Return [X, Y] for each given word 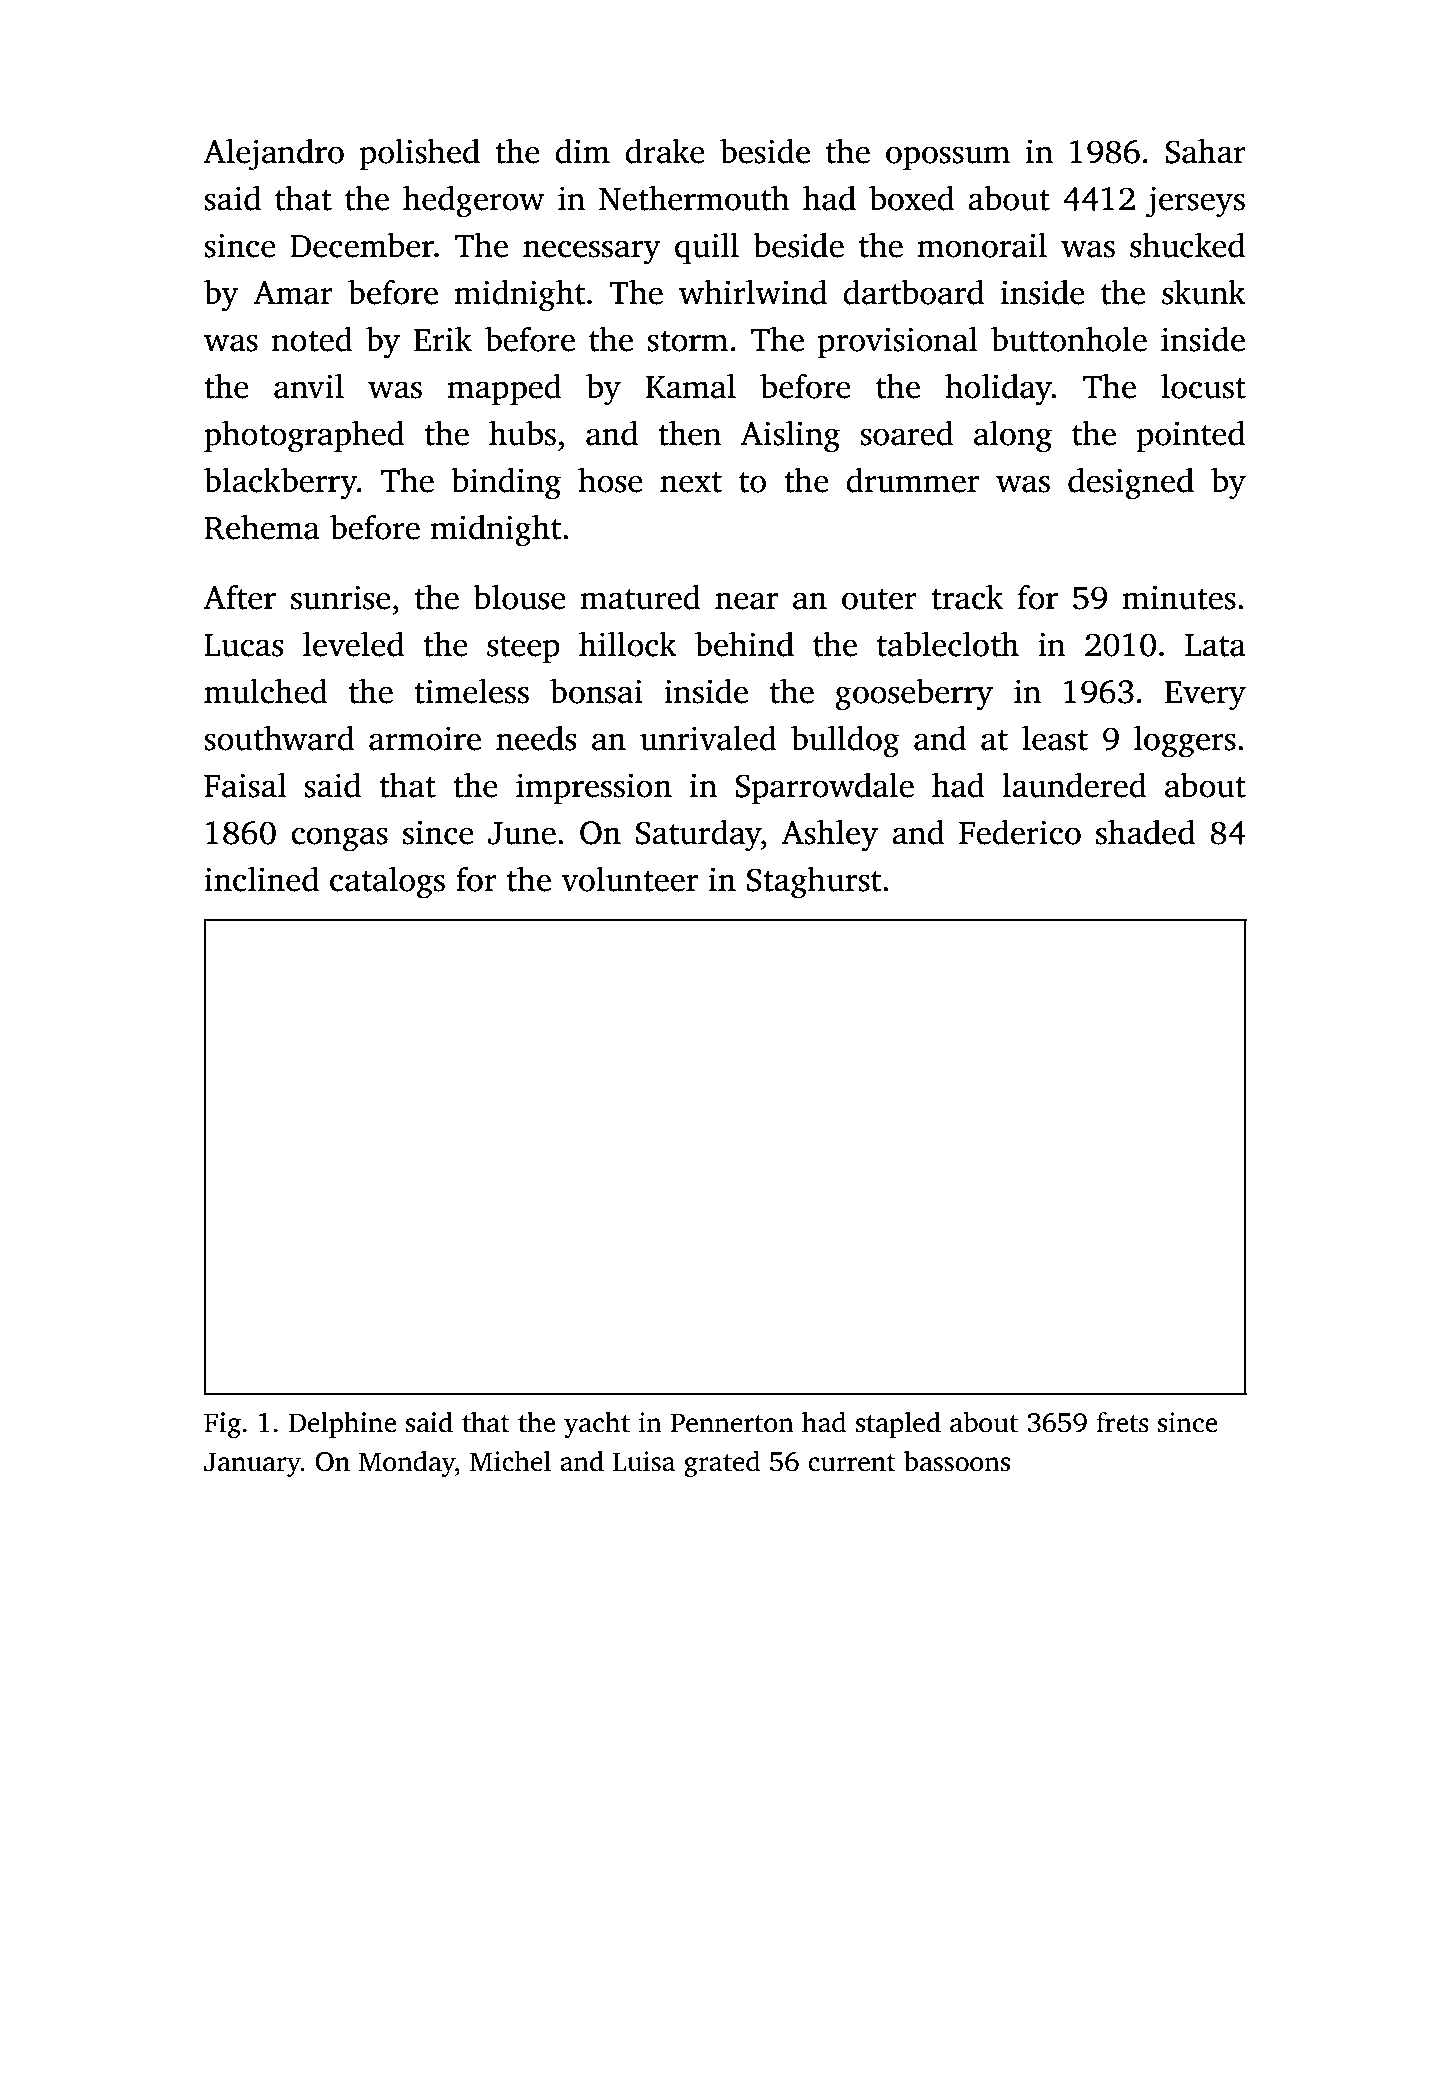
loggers [1185, 742]
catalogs [387, 883]
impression [594, 788]
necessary [592, 252]
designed [1131, 484]
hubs [522, 433]
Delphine [342, 1424]
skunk [1204, 292]
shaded [1145, 832]
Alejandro [273, 155]
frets [1122, 1422]
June [522, 833]
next [691, 482]
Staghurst [814, 883]
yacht [597, 1424]
